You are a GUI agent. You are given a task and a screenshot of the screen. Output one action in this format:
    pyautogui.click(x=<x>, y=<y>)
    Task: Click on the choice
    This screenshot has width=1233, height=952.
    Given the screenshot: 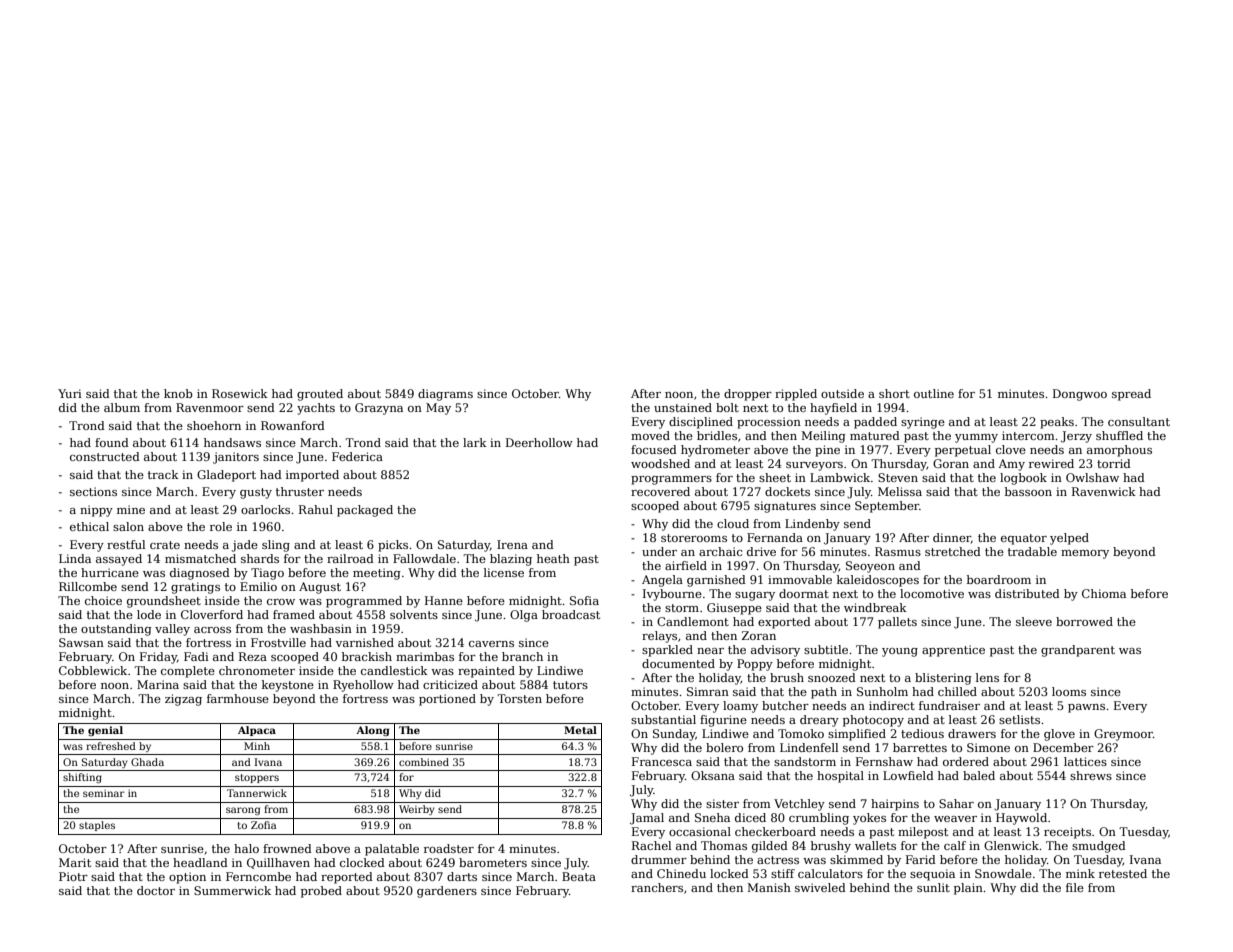 What is the action you would take?
    pyautogui.click(x=103, y=600)
